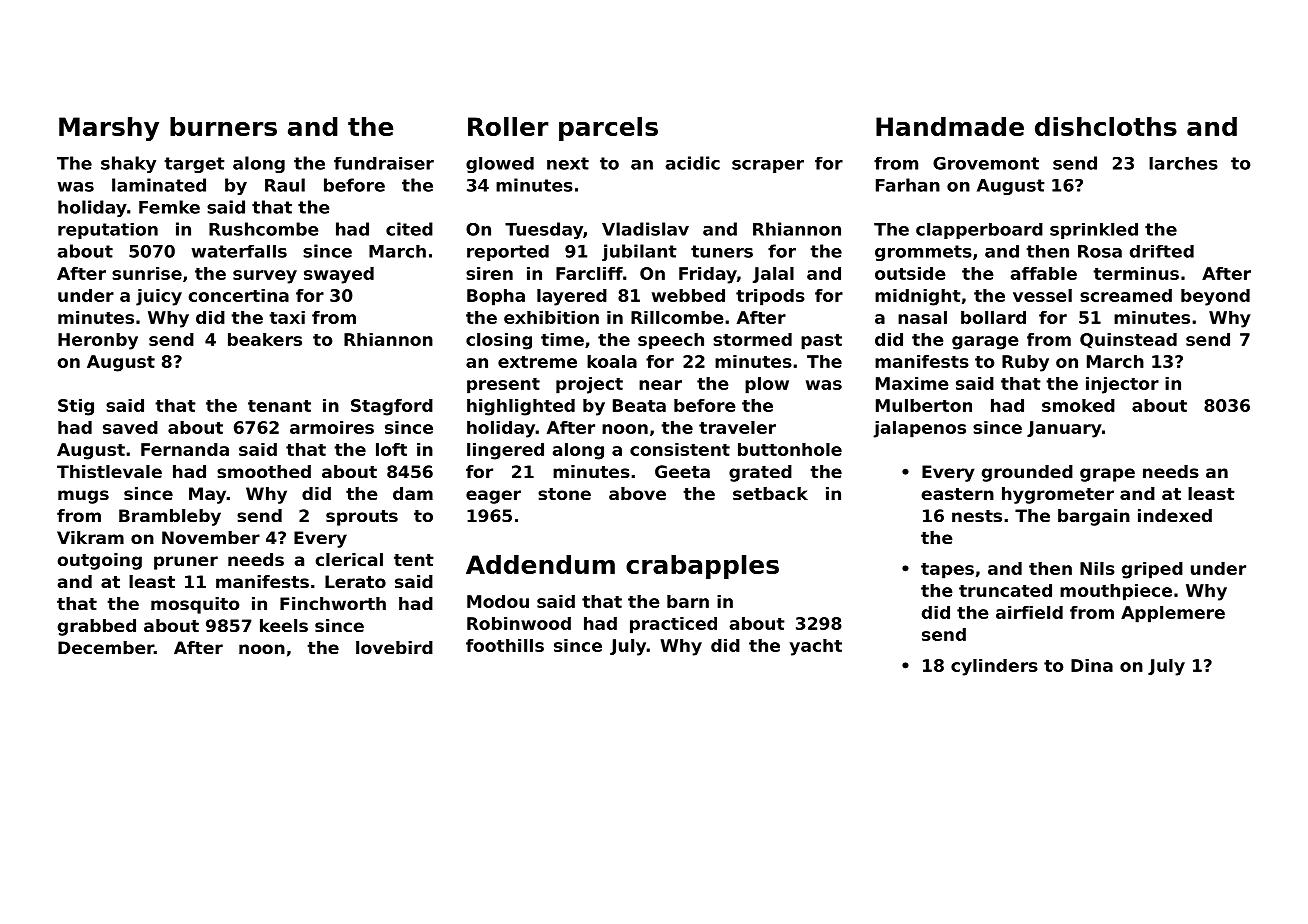  What do you see at coordinates (1106, 126) in the document?
I see `dishcloths` at bounding box center [1106, 126].
